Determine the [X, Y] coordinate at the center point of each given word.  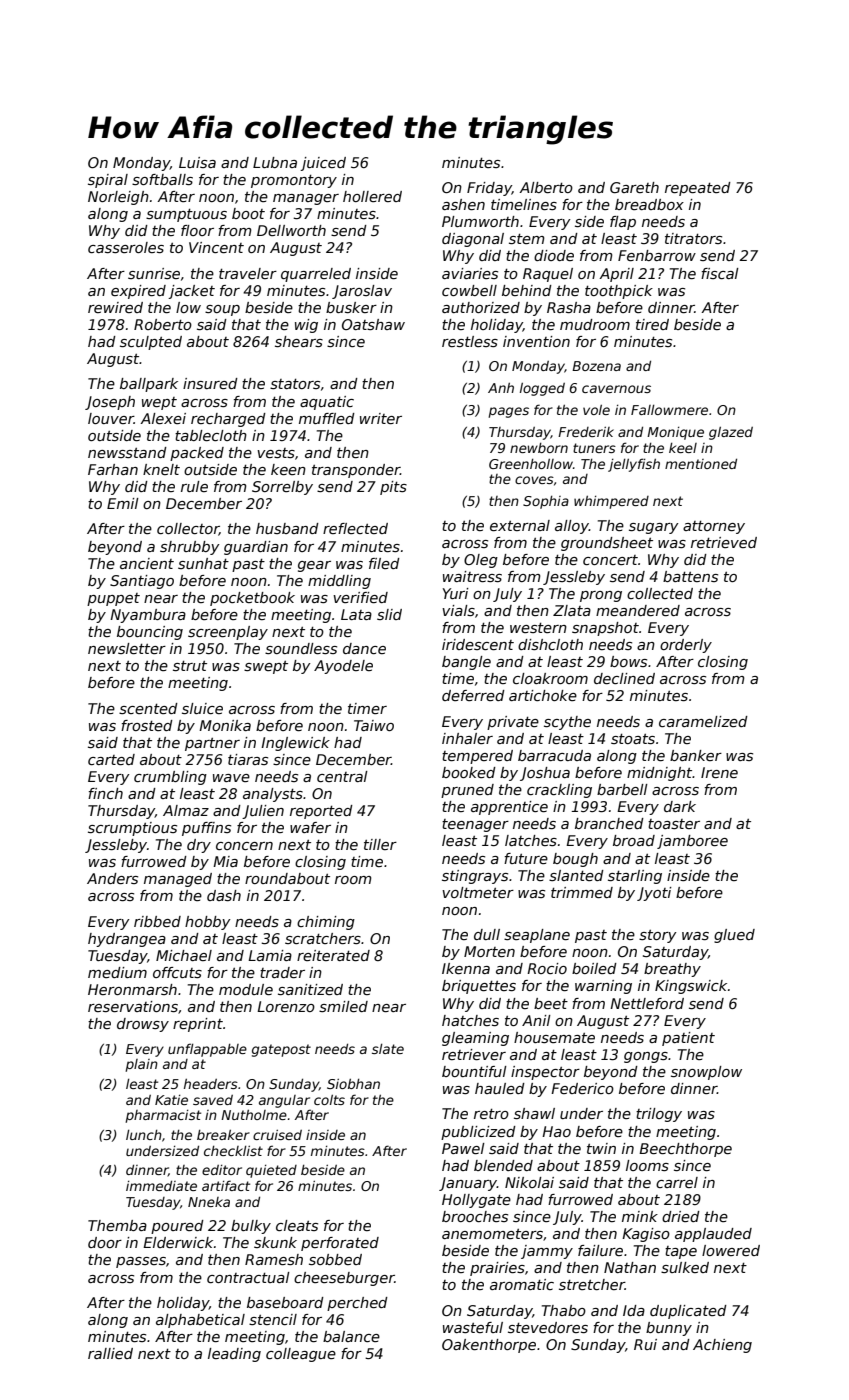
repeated [698, 189]
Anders [112, 878]
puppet [113, 599]
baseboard [285, 1302]
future [526, 858]
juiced [323, 164]
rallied [110, 1353]
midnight [660, 774]
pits [393, 488]
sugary [654, 528]
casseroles [126, 247]
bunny [669, 1329]
